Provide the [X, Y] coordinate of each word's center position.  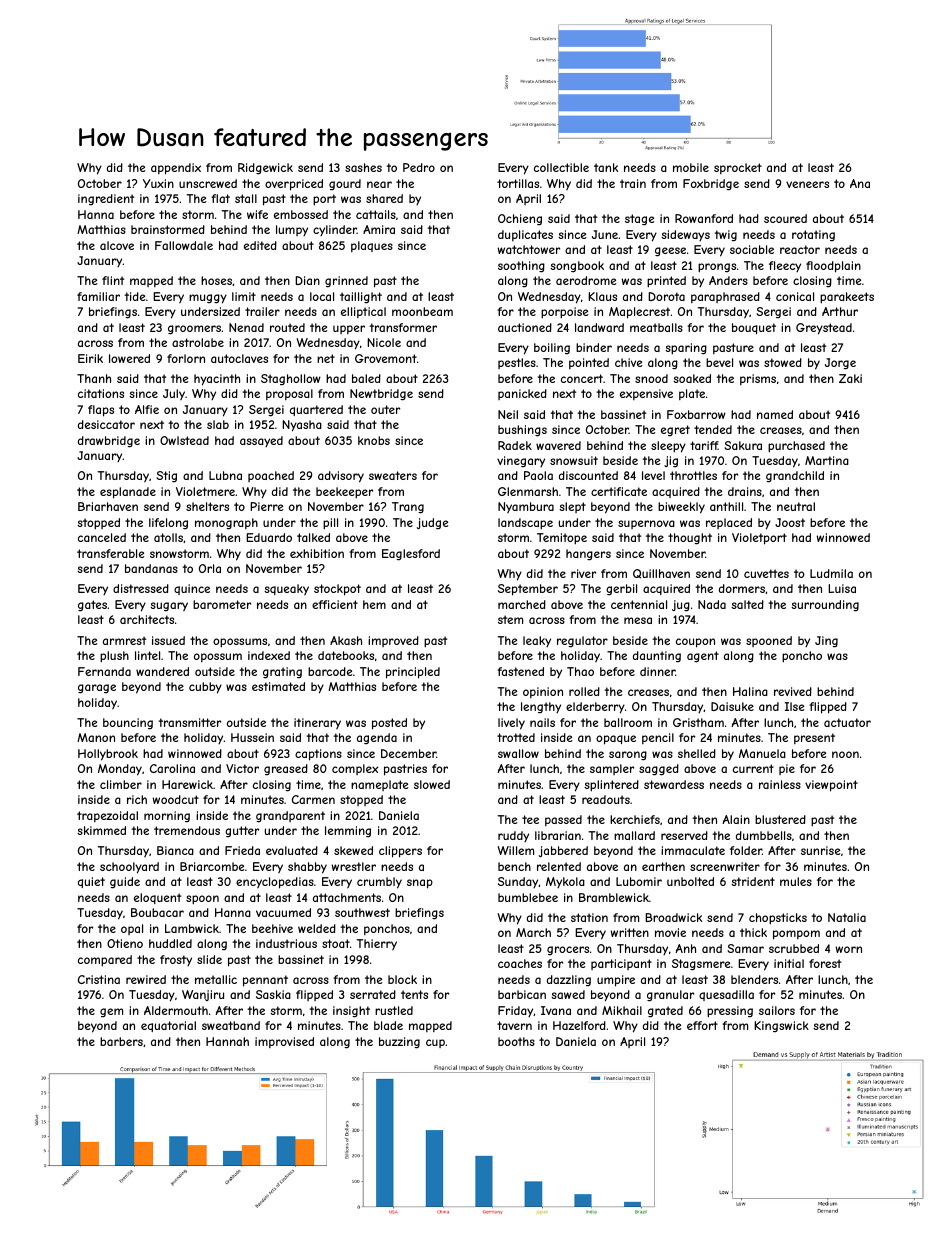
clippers [400, 852]
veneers [807, 184]
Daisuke [732, 706]
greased [286, 770]
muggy [208, 299]
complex [355, 769]
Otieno [125, 943]
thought [690, 539]
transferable [110, 553]
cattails [376, 214]
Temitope [562, 539]
